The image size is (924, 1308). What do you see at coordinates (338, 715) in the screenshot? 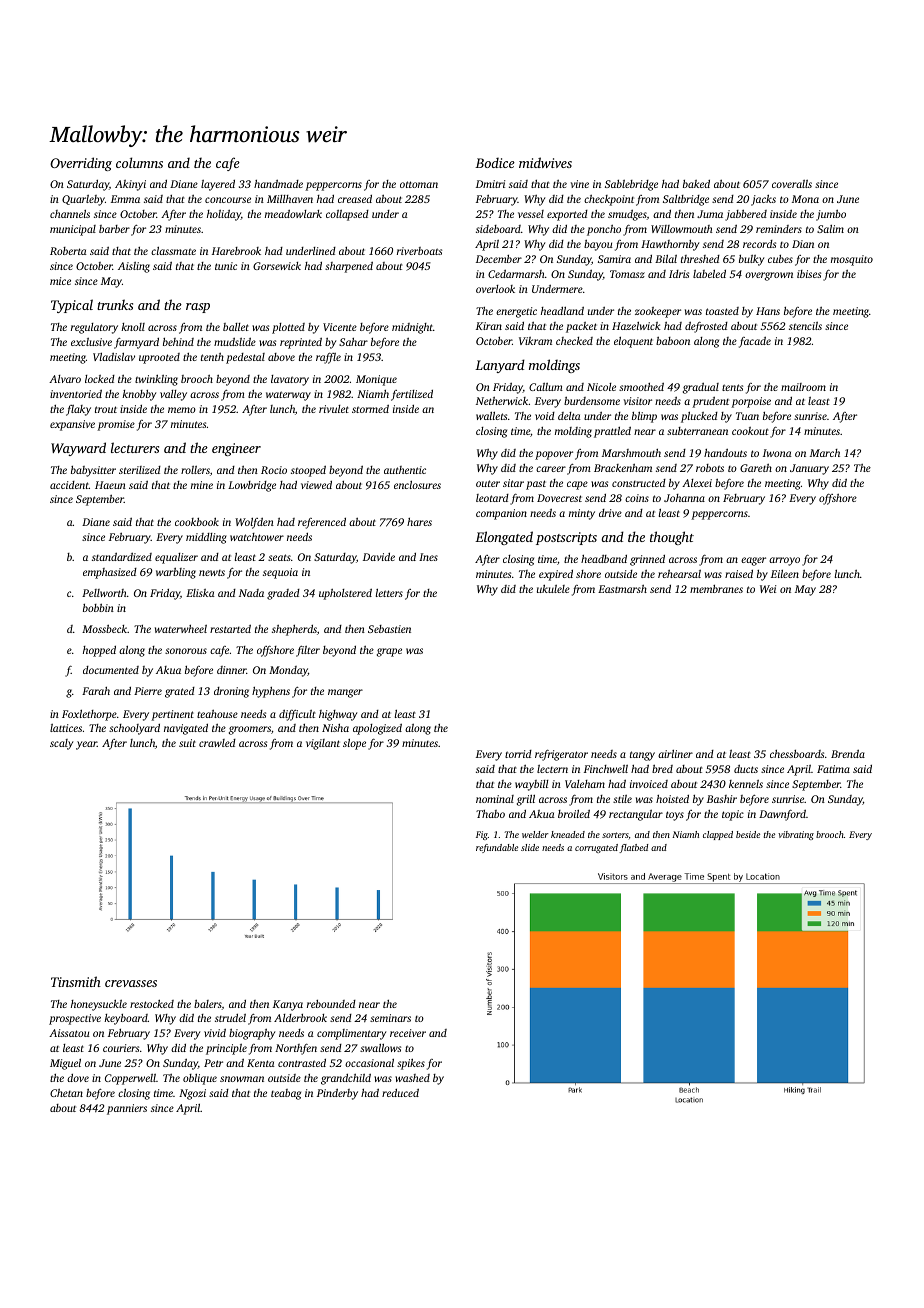
I see `highway` at bounding box center [338, 715].
